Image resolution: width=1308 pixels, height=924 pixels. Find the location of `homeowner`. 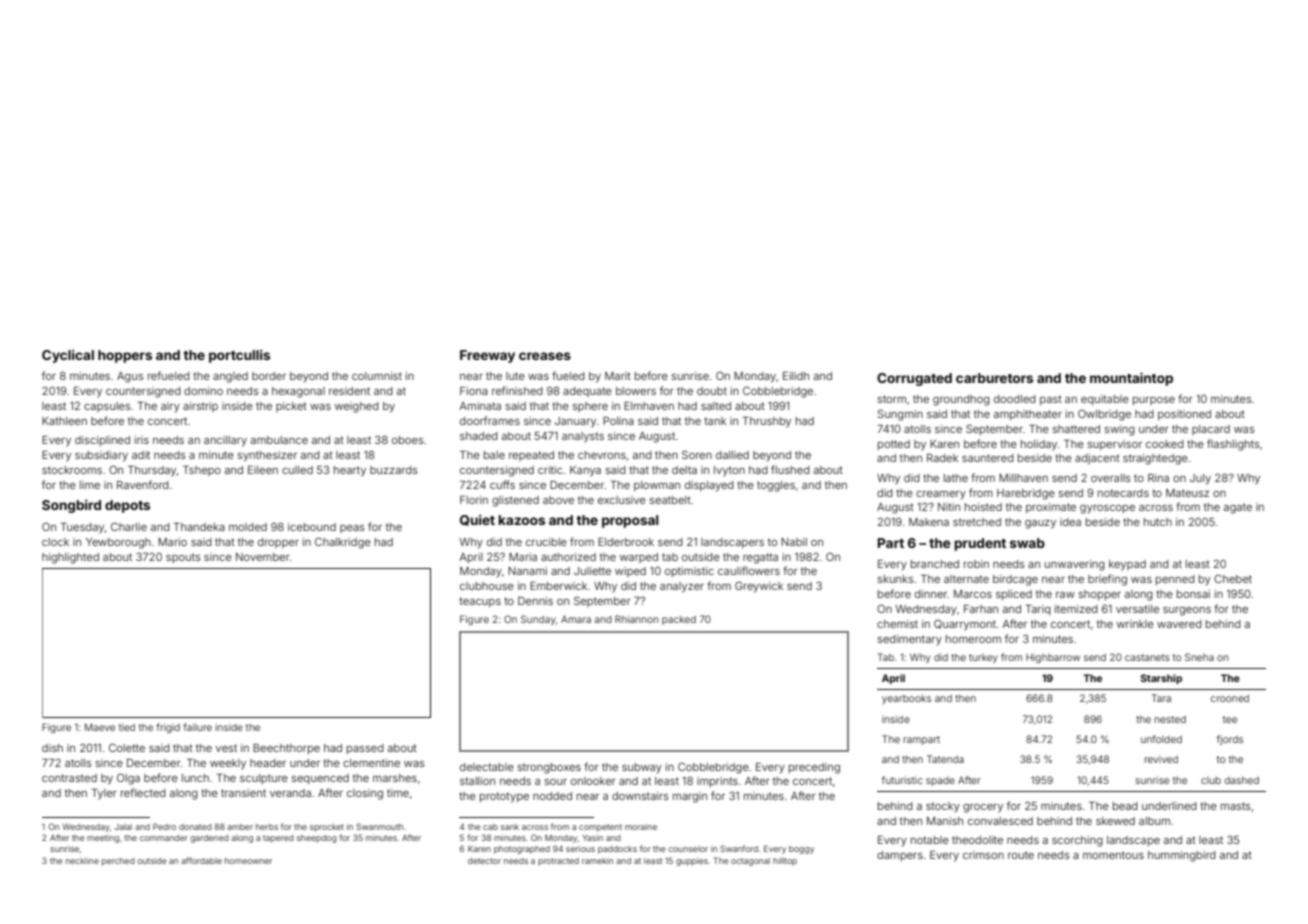

homeowner is located at coordinates (248, 861).
